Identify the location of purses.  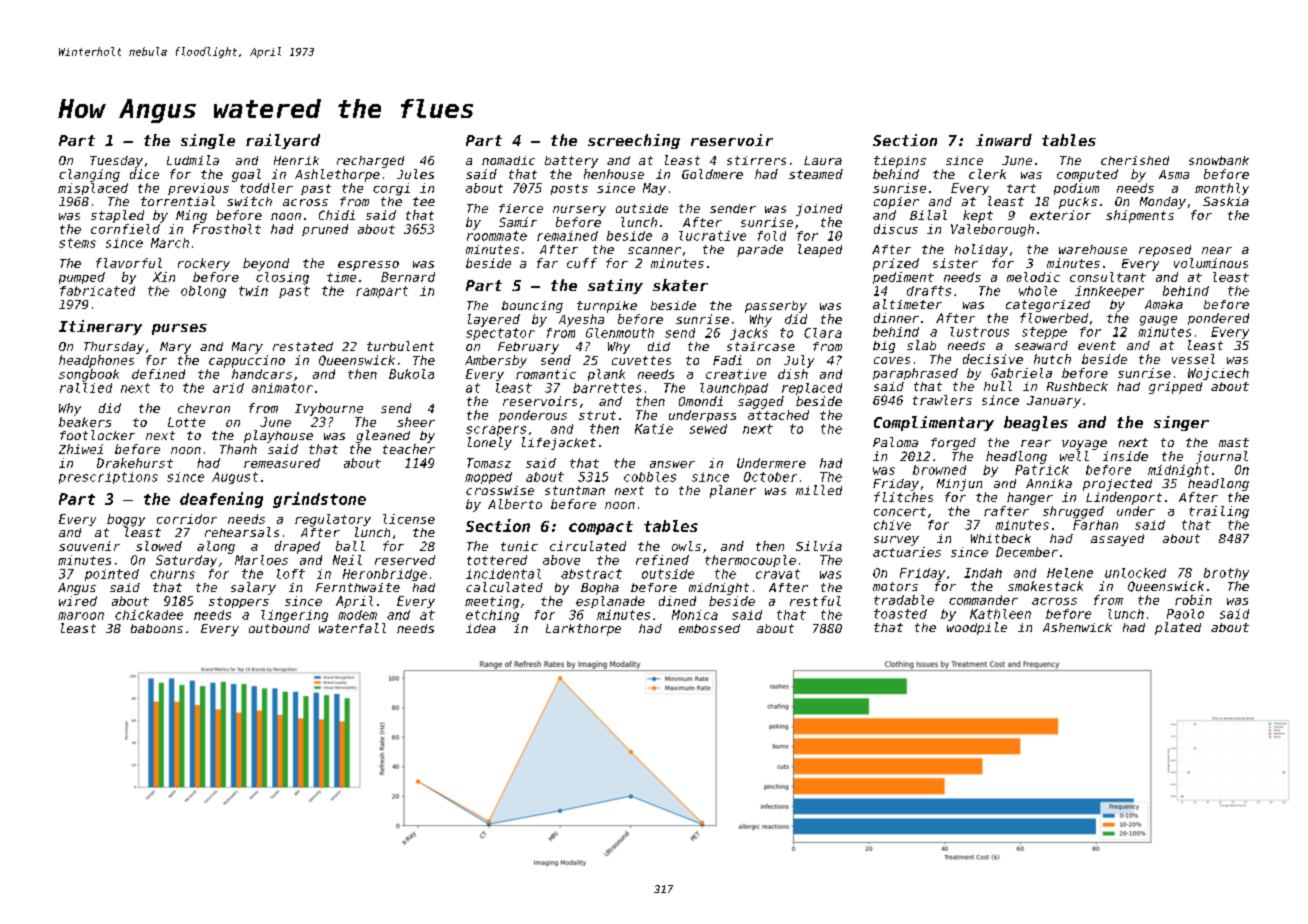
(179, 329).
